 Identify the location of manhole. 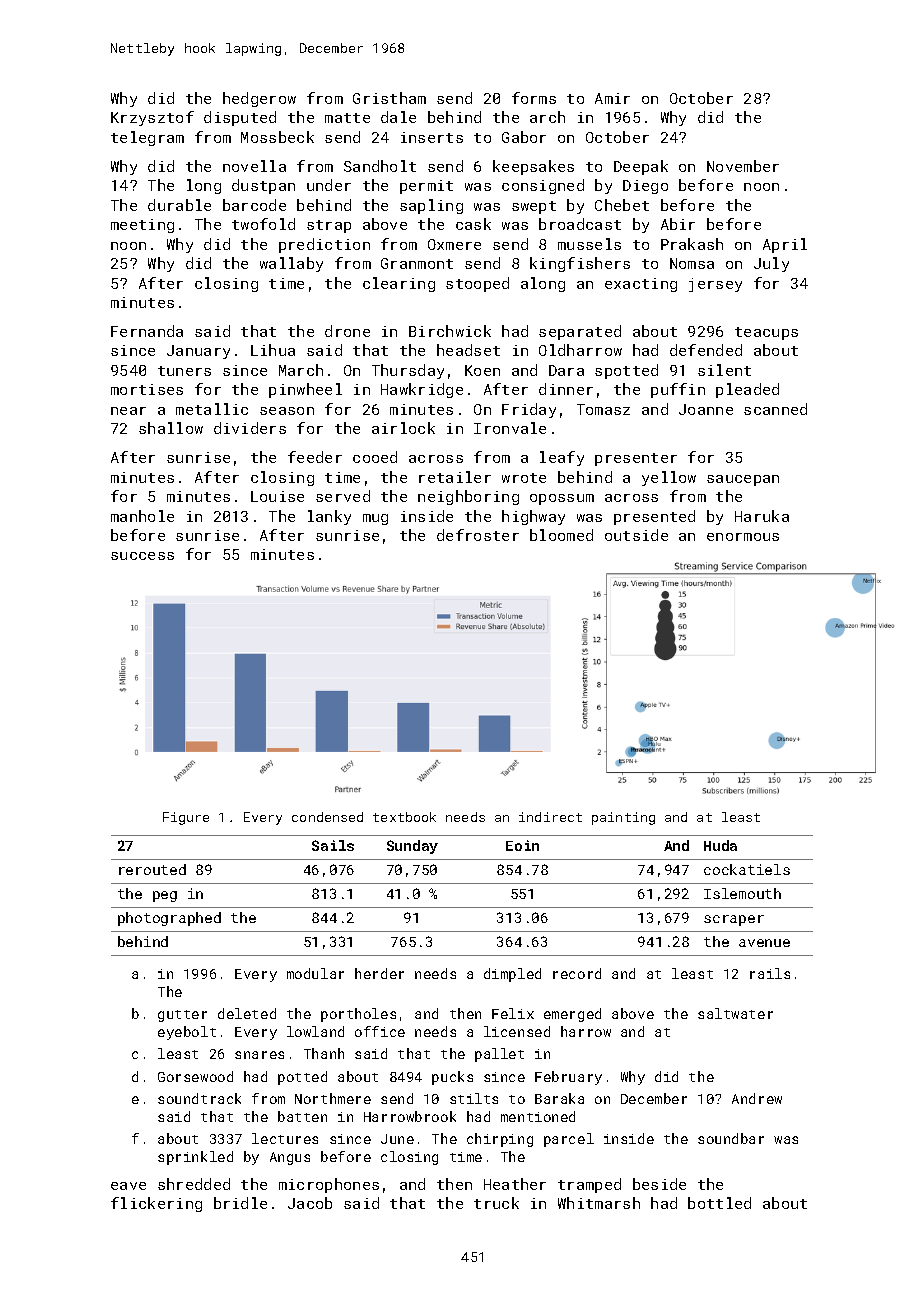
(142, 516).
